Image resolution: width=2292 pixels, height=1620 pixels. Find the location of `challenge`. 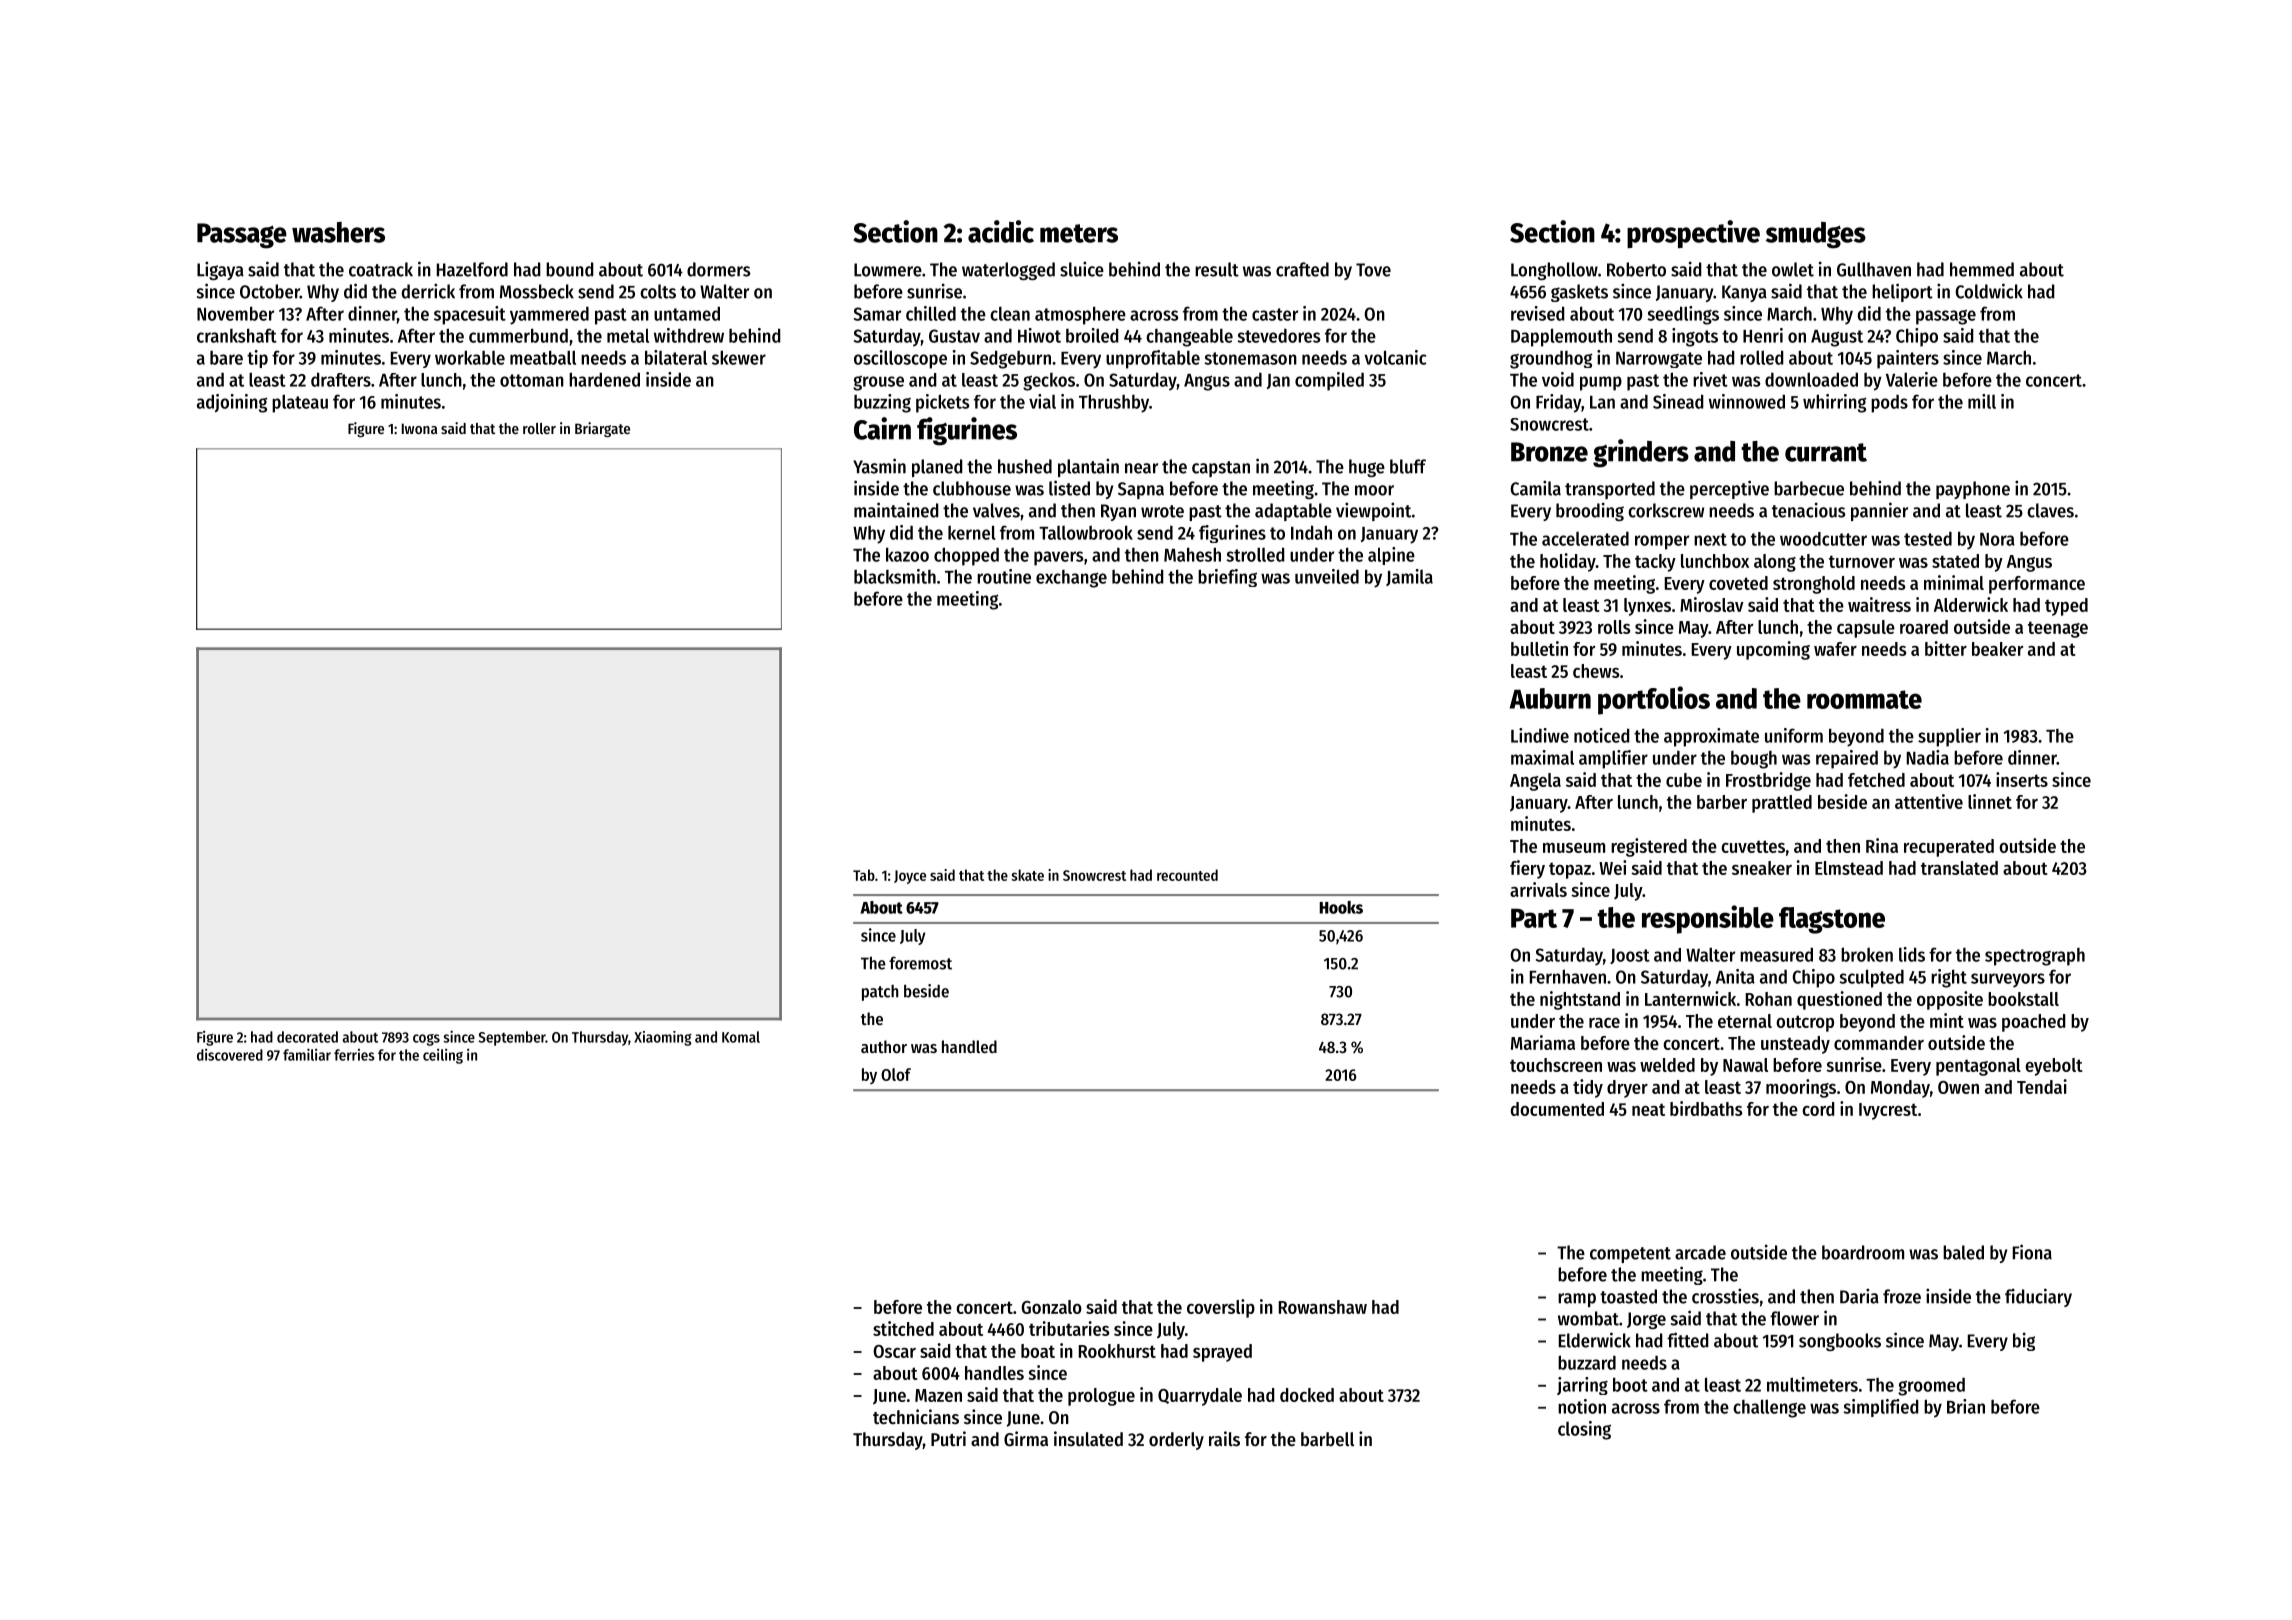

challenge is located at coordinates (1769, 1408).
